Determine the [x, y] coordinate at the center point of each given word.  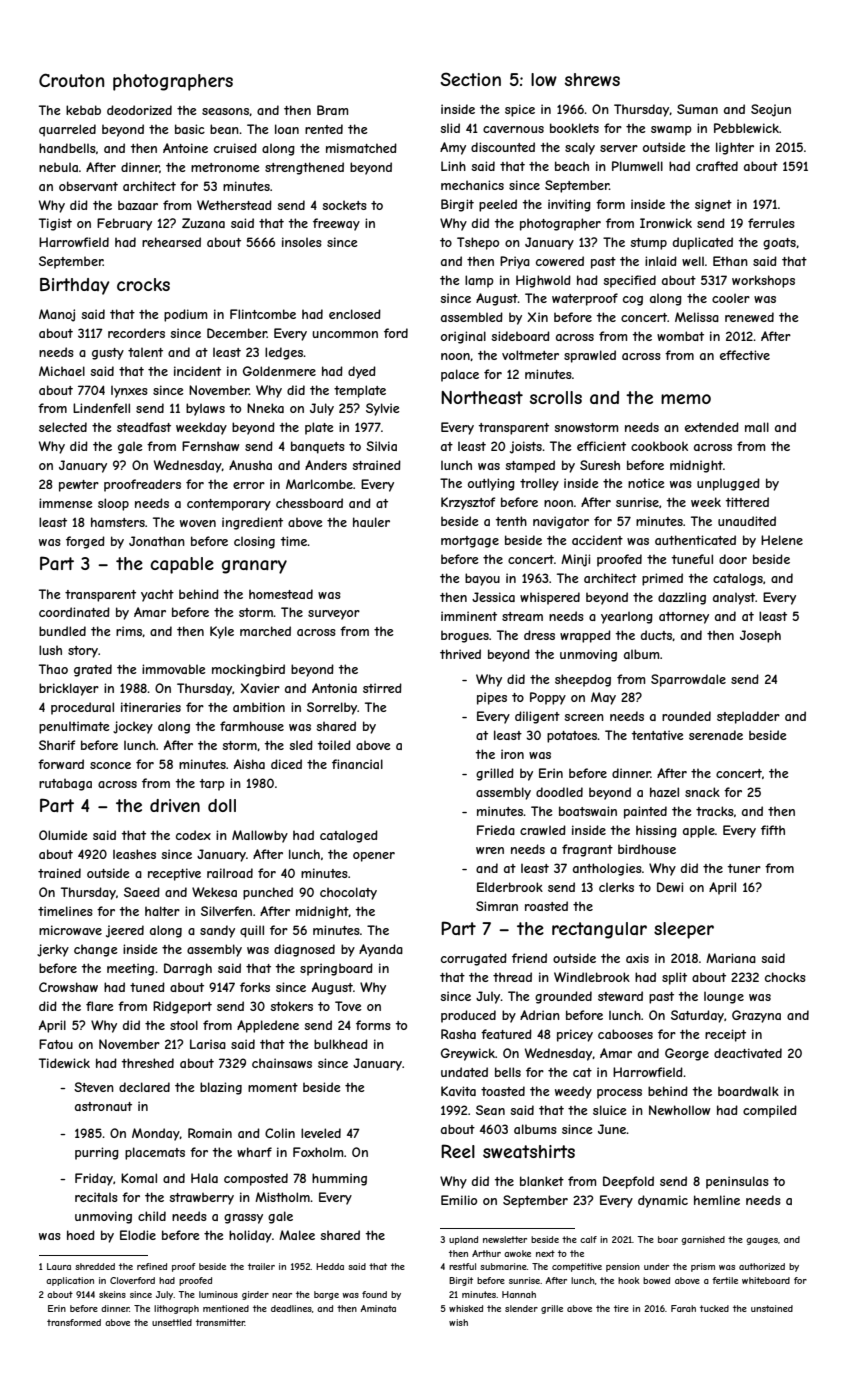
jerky [53, 950]
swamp [671, 131]
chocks [785, 977]
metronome [225, 167]
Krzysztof [468, 503]
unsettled [172, 1322]
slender [521, 1308]
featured [506, 1034]
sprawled [590, 356]
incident [197, 371]
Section [470, 79]
